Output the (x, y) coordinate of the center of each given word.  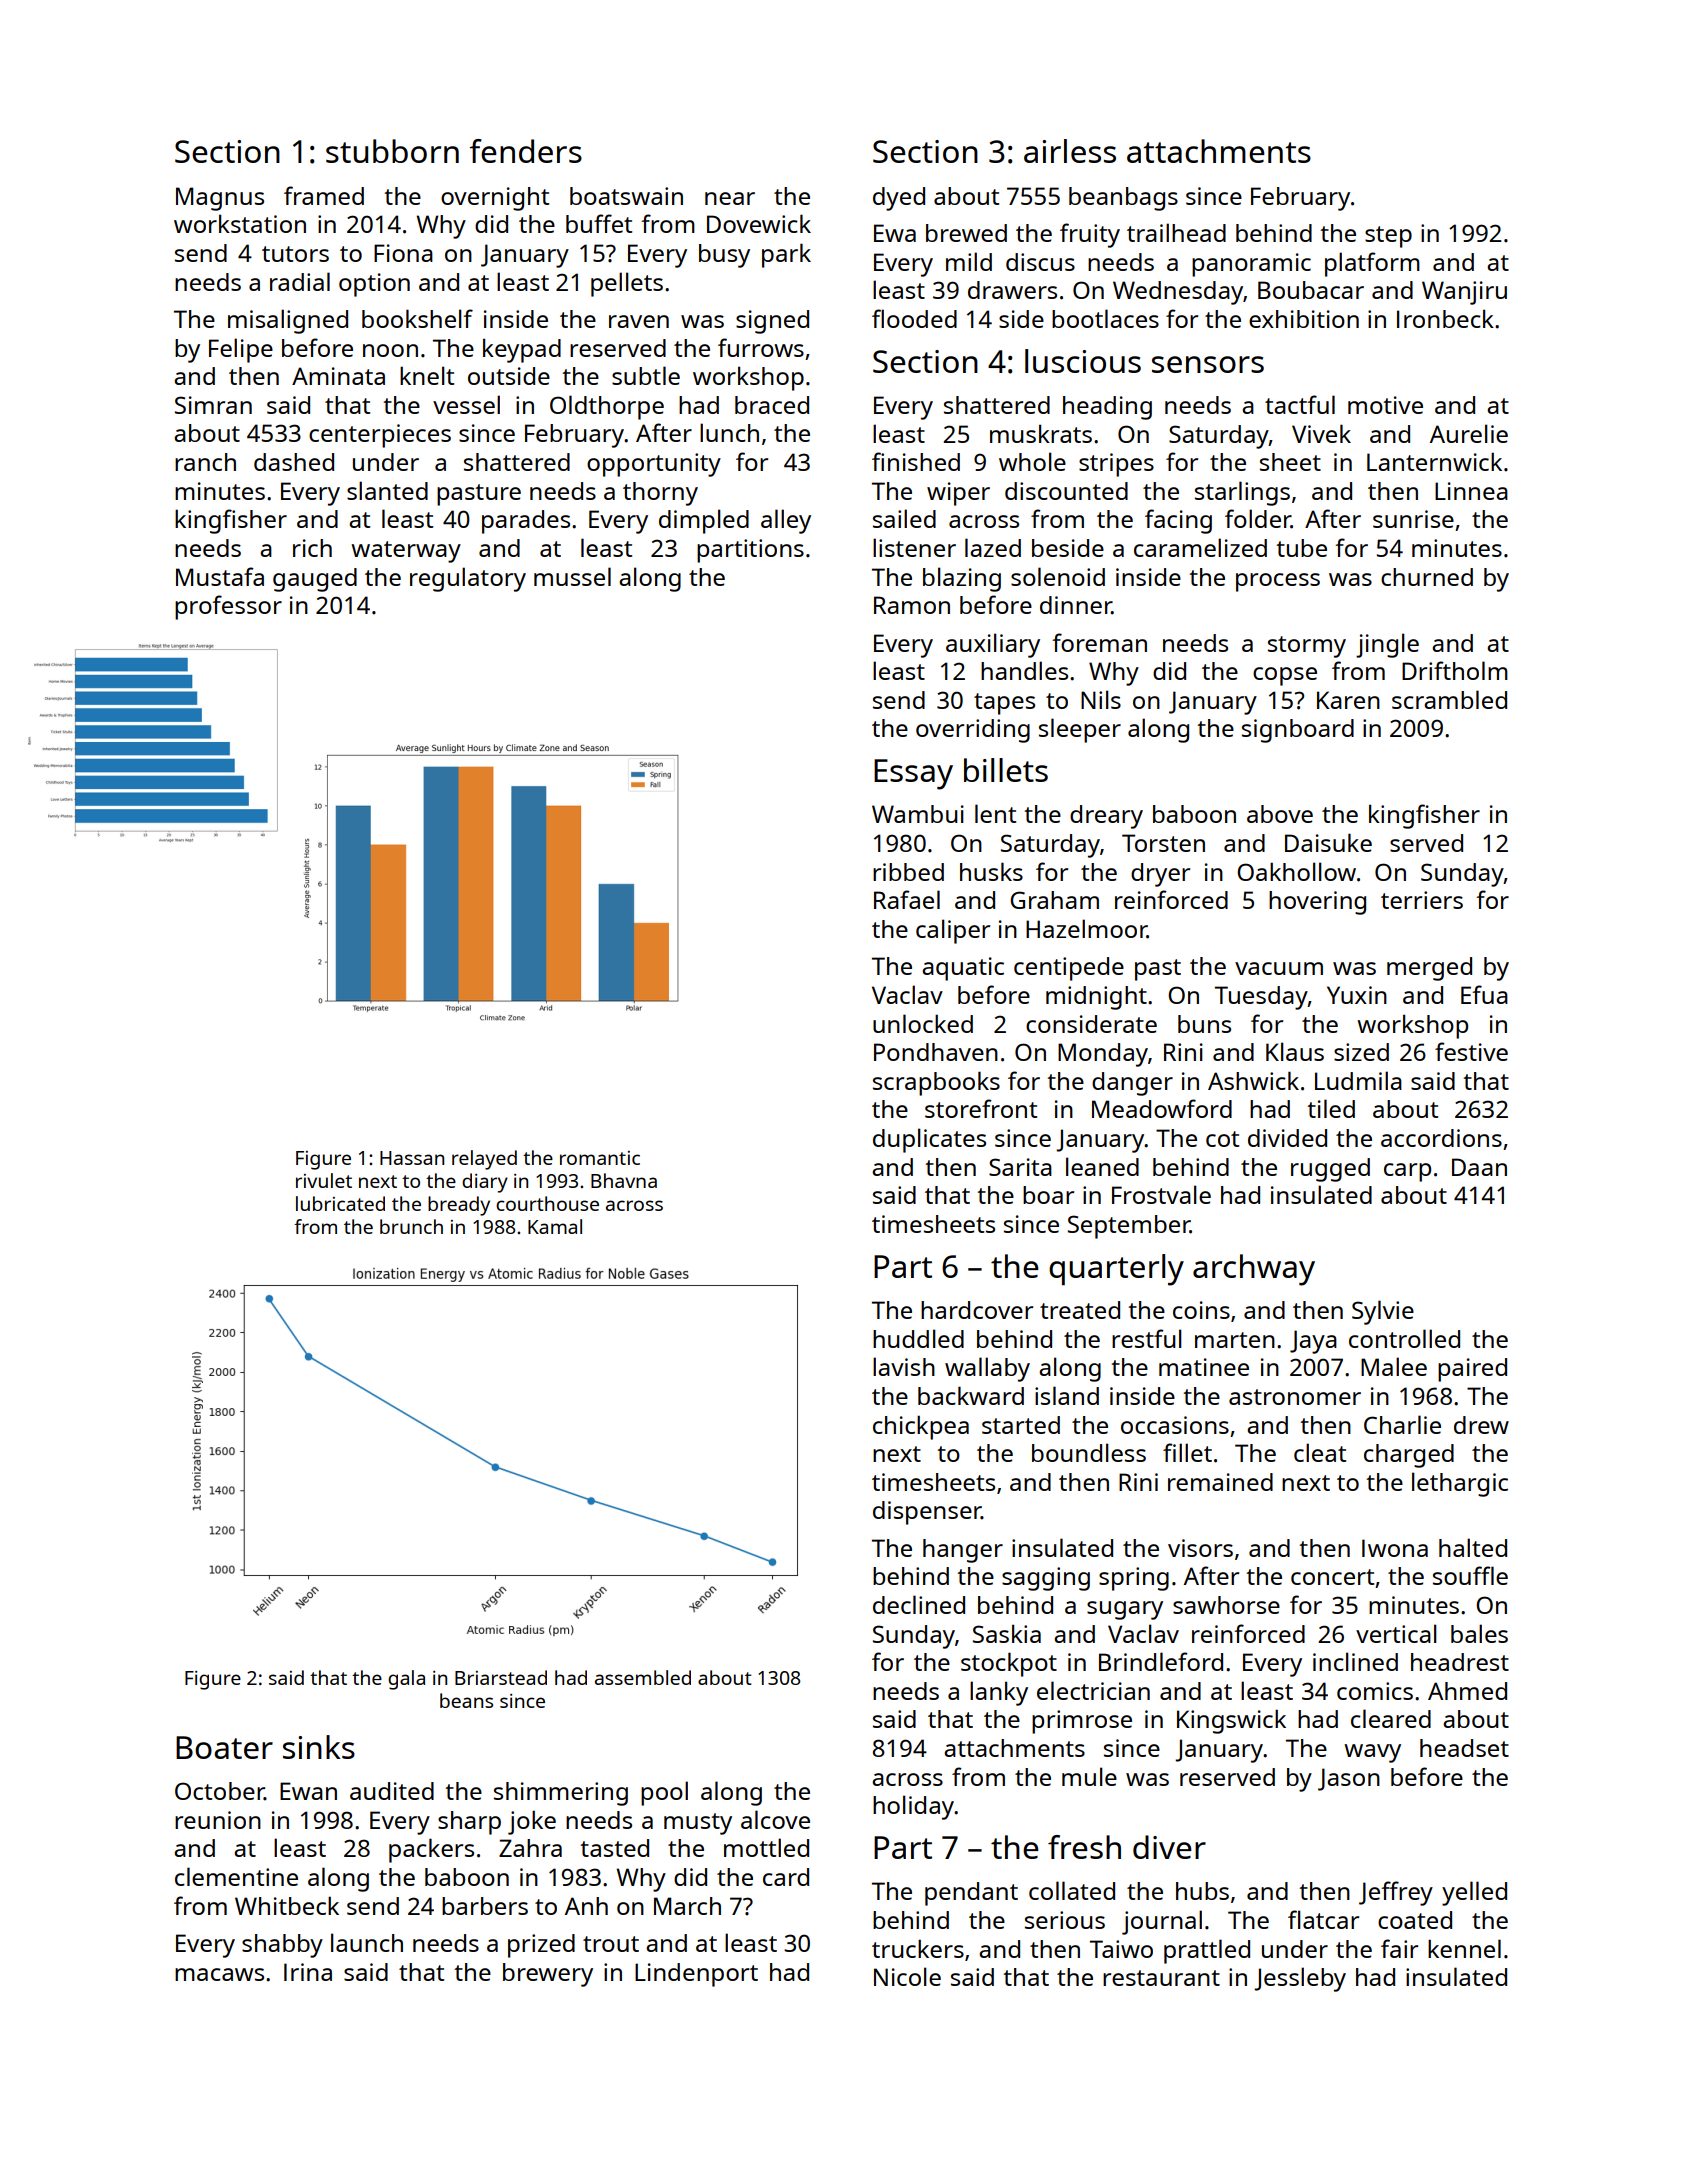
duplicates (929, 1140)
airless (1070, 151)
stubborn (392, 151)
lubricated (340, 1203)
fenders (525, 151)
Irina (308, 1972)
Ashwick (1253, 1080)
